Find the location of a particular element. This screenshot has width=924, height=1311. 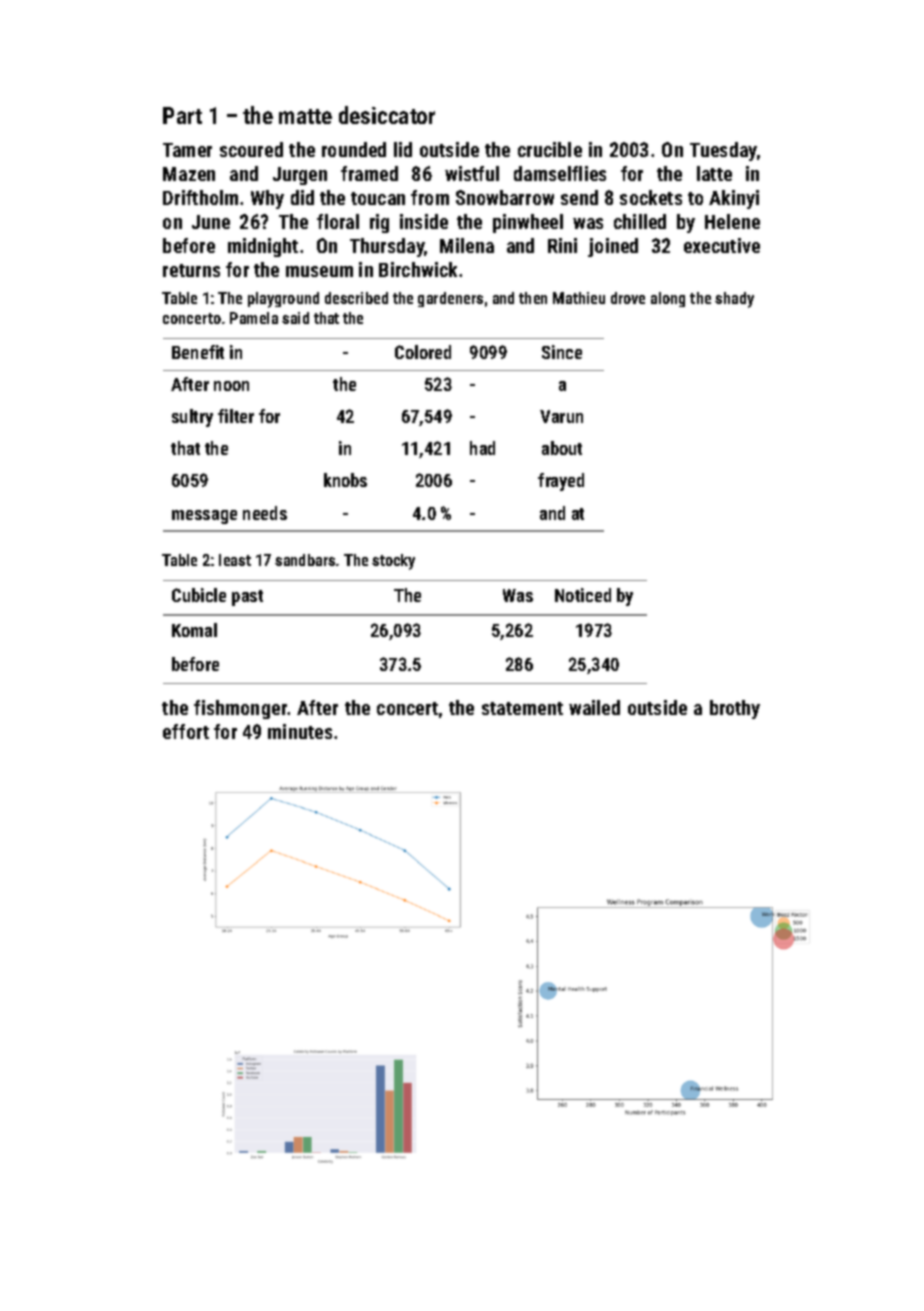

crucible is located at coordinates (550, 149).
